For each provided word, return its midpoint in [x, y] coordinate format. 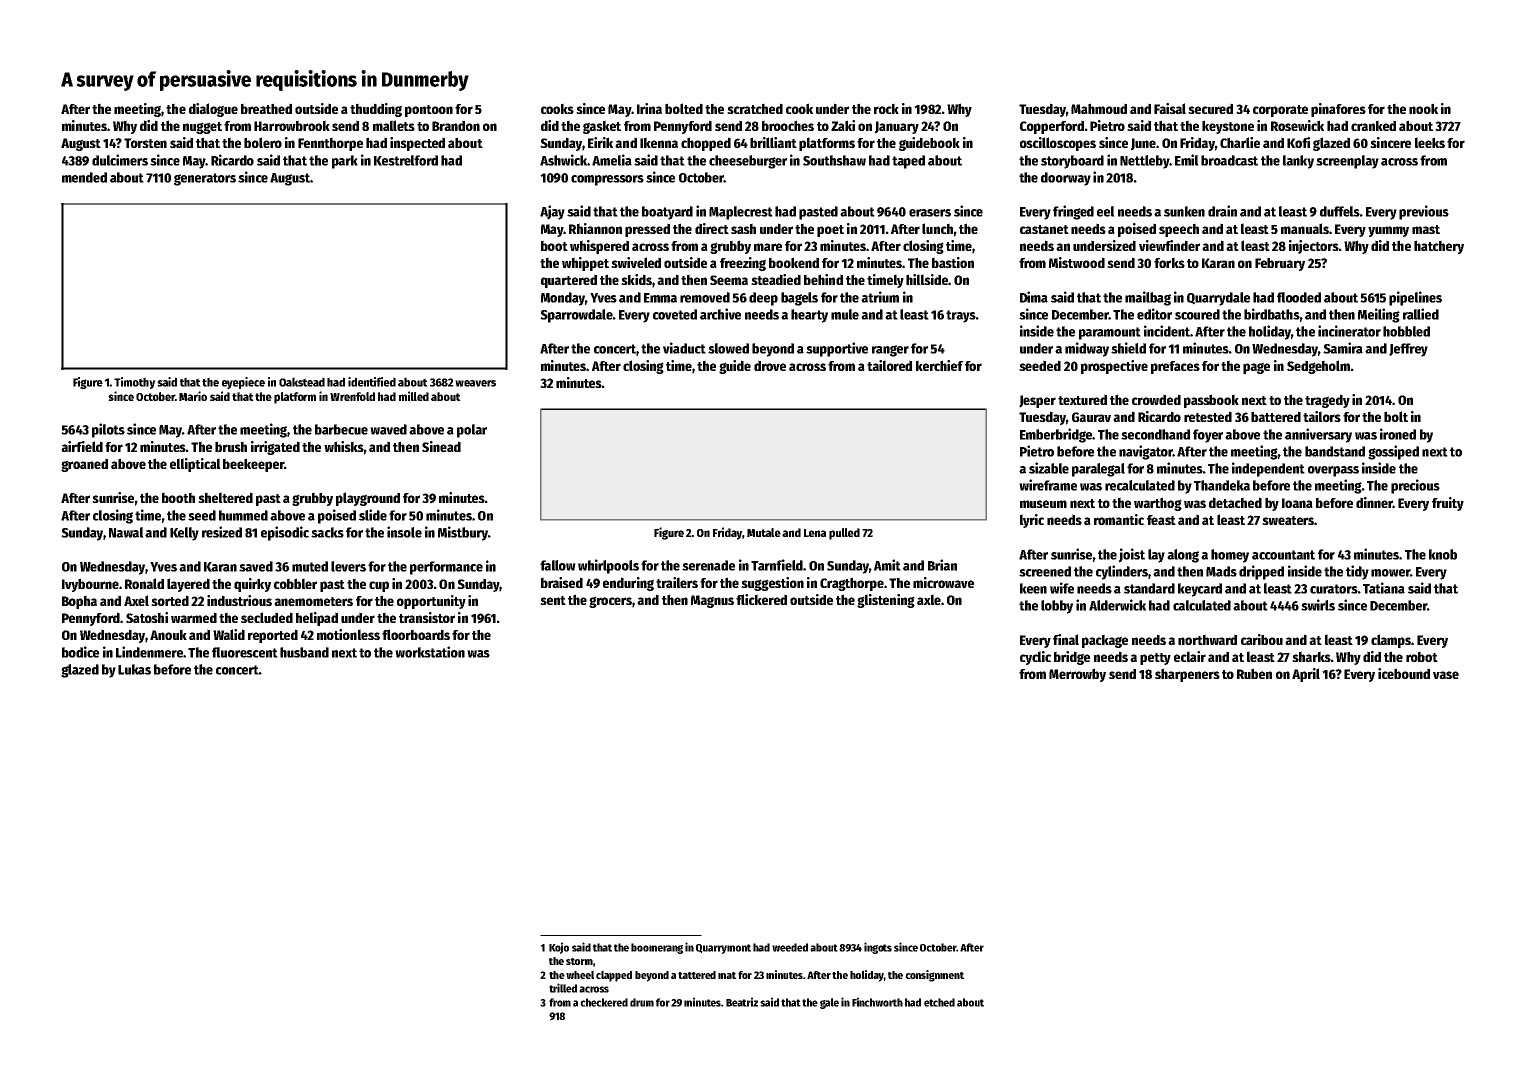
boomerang [657, 948]
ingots [878, 948]
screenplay [1347, 162]
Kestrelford [406, 160]
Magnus [712, 601]
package [1105, 641]
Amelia [612, 160]
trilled [563, 988]
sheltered [225, 497]
